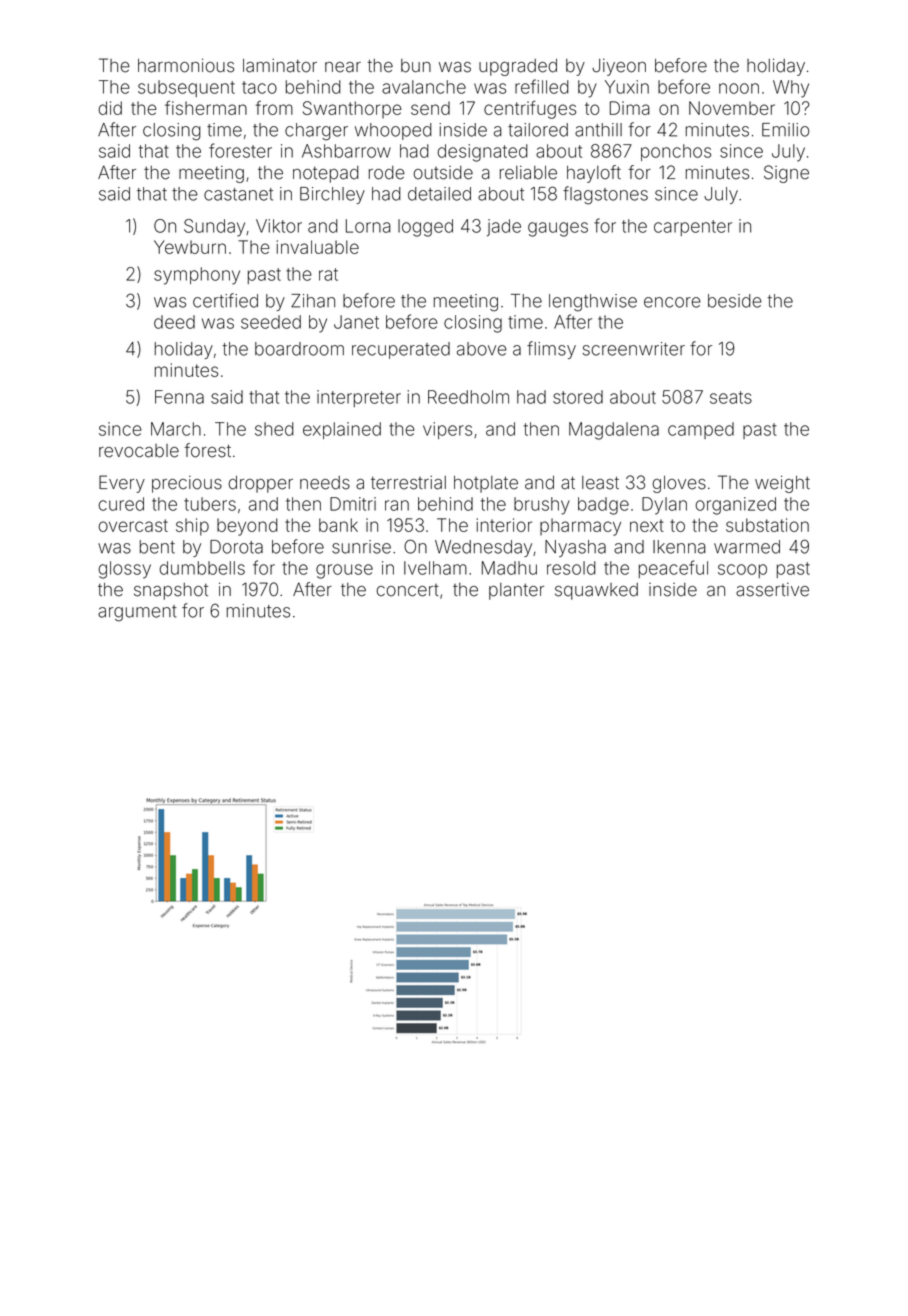 This image has height=1316, width=908. What do you see at coordinates (299, 349) in the image?
I see `boardroom` at bounding box center [299, 349].
